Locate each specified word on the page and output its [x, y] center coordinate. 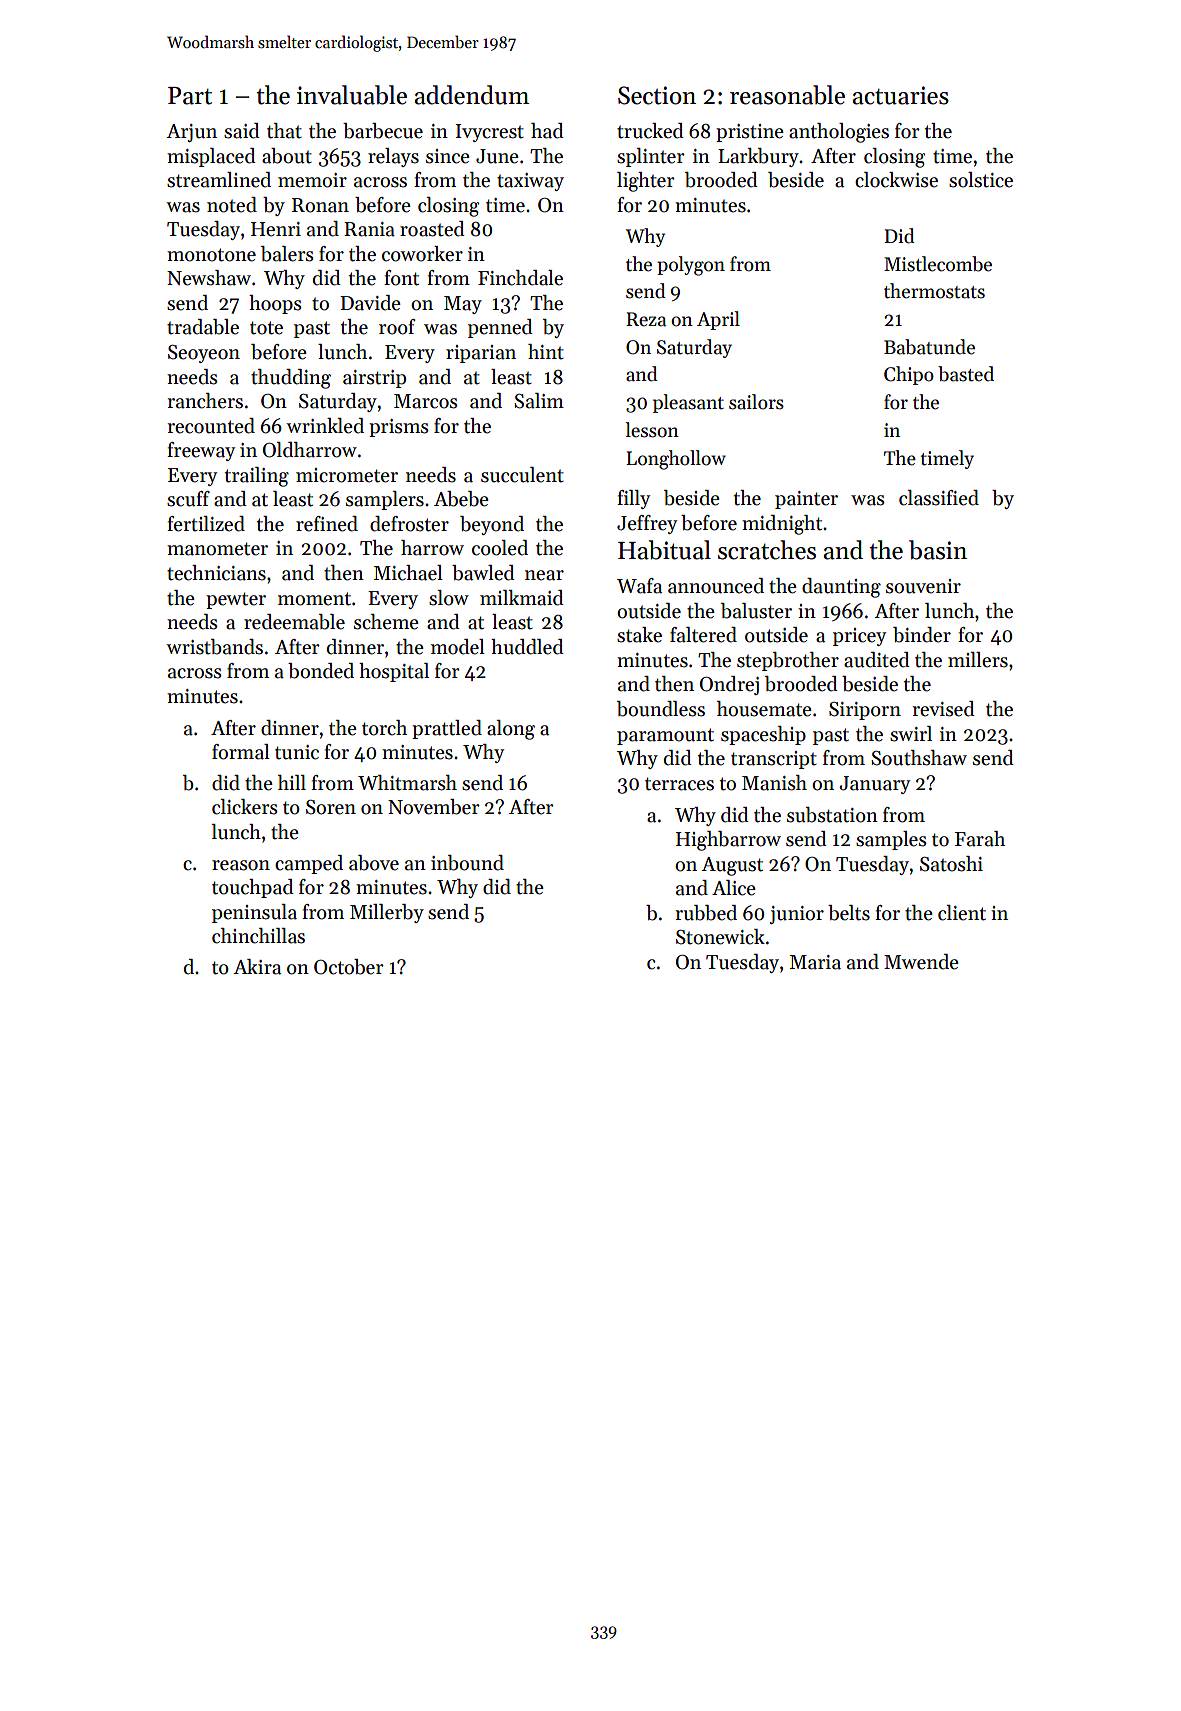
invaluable [352, 95]
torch [384, 728]
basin [938, 550]
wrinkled [325, 426]
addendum [472, 95]
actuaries [901, 95]
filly [633, 499]
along [511, 730]
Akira [257, 967]
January [874, 785]
